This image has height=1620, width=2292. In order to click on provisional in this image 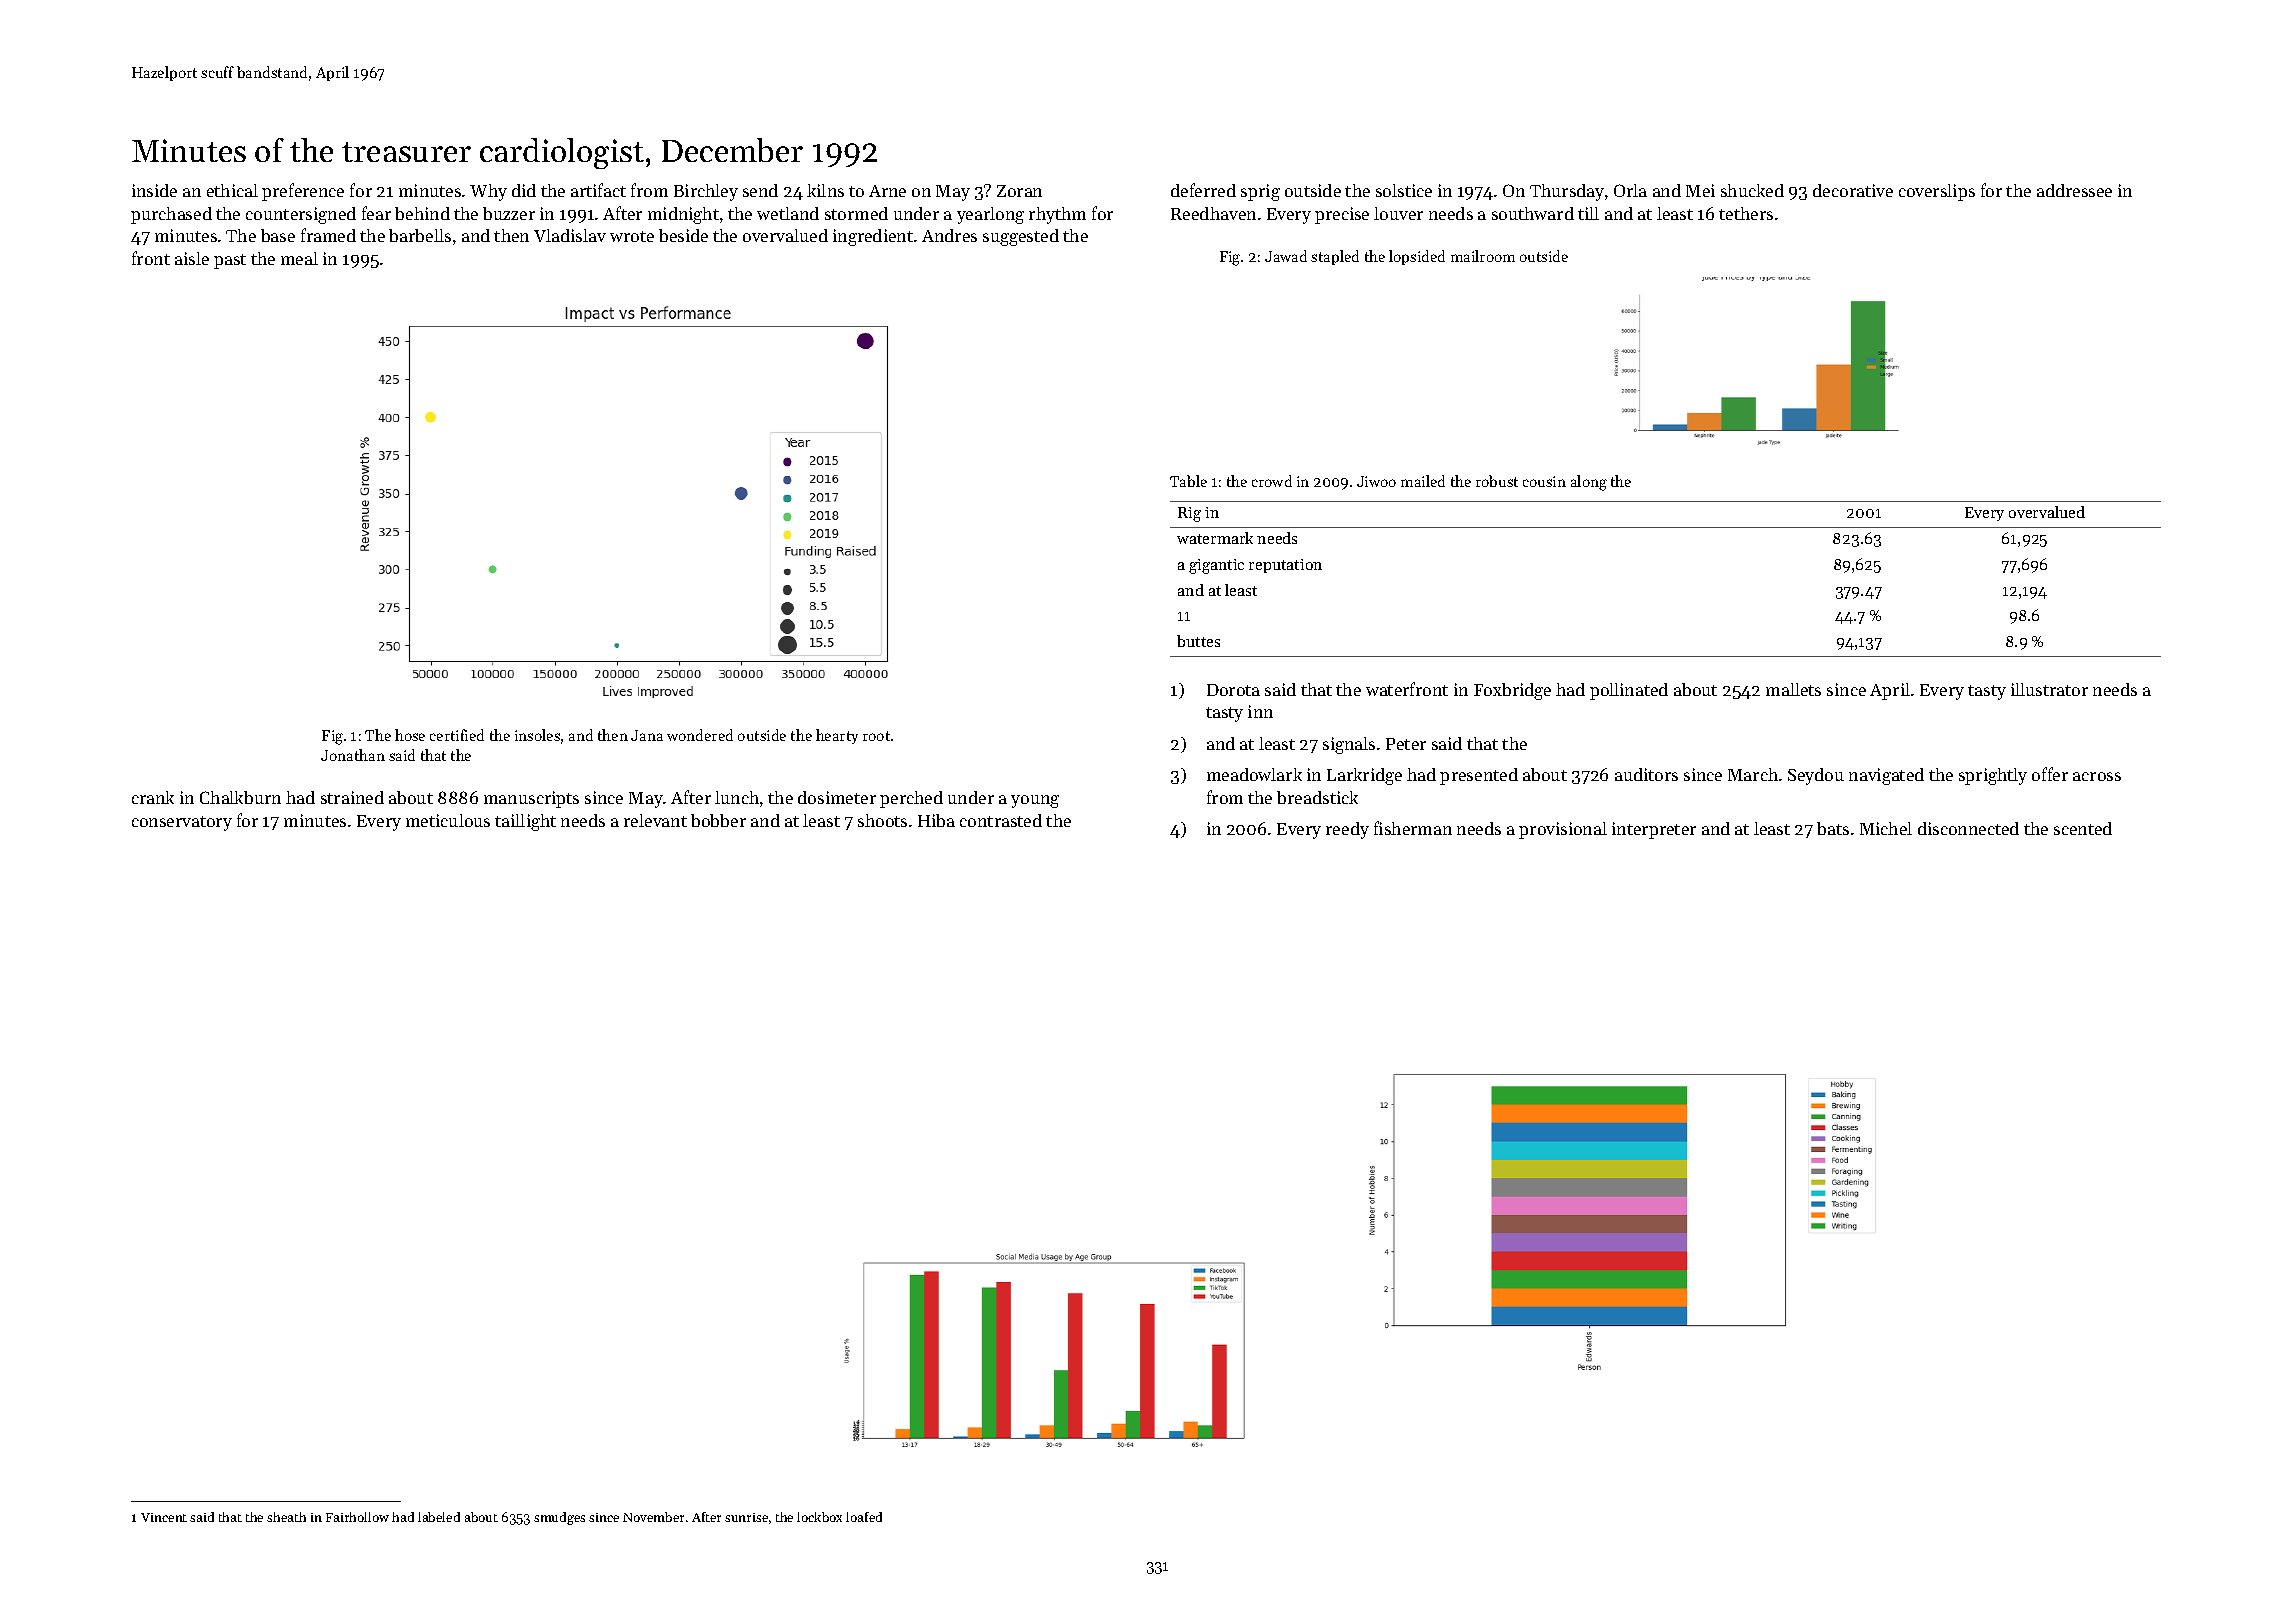, I will do `click(1563, 830)`.
